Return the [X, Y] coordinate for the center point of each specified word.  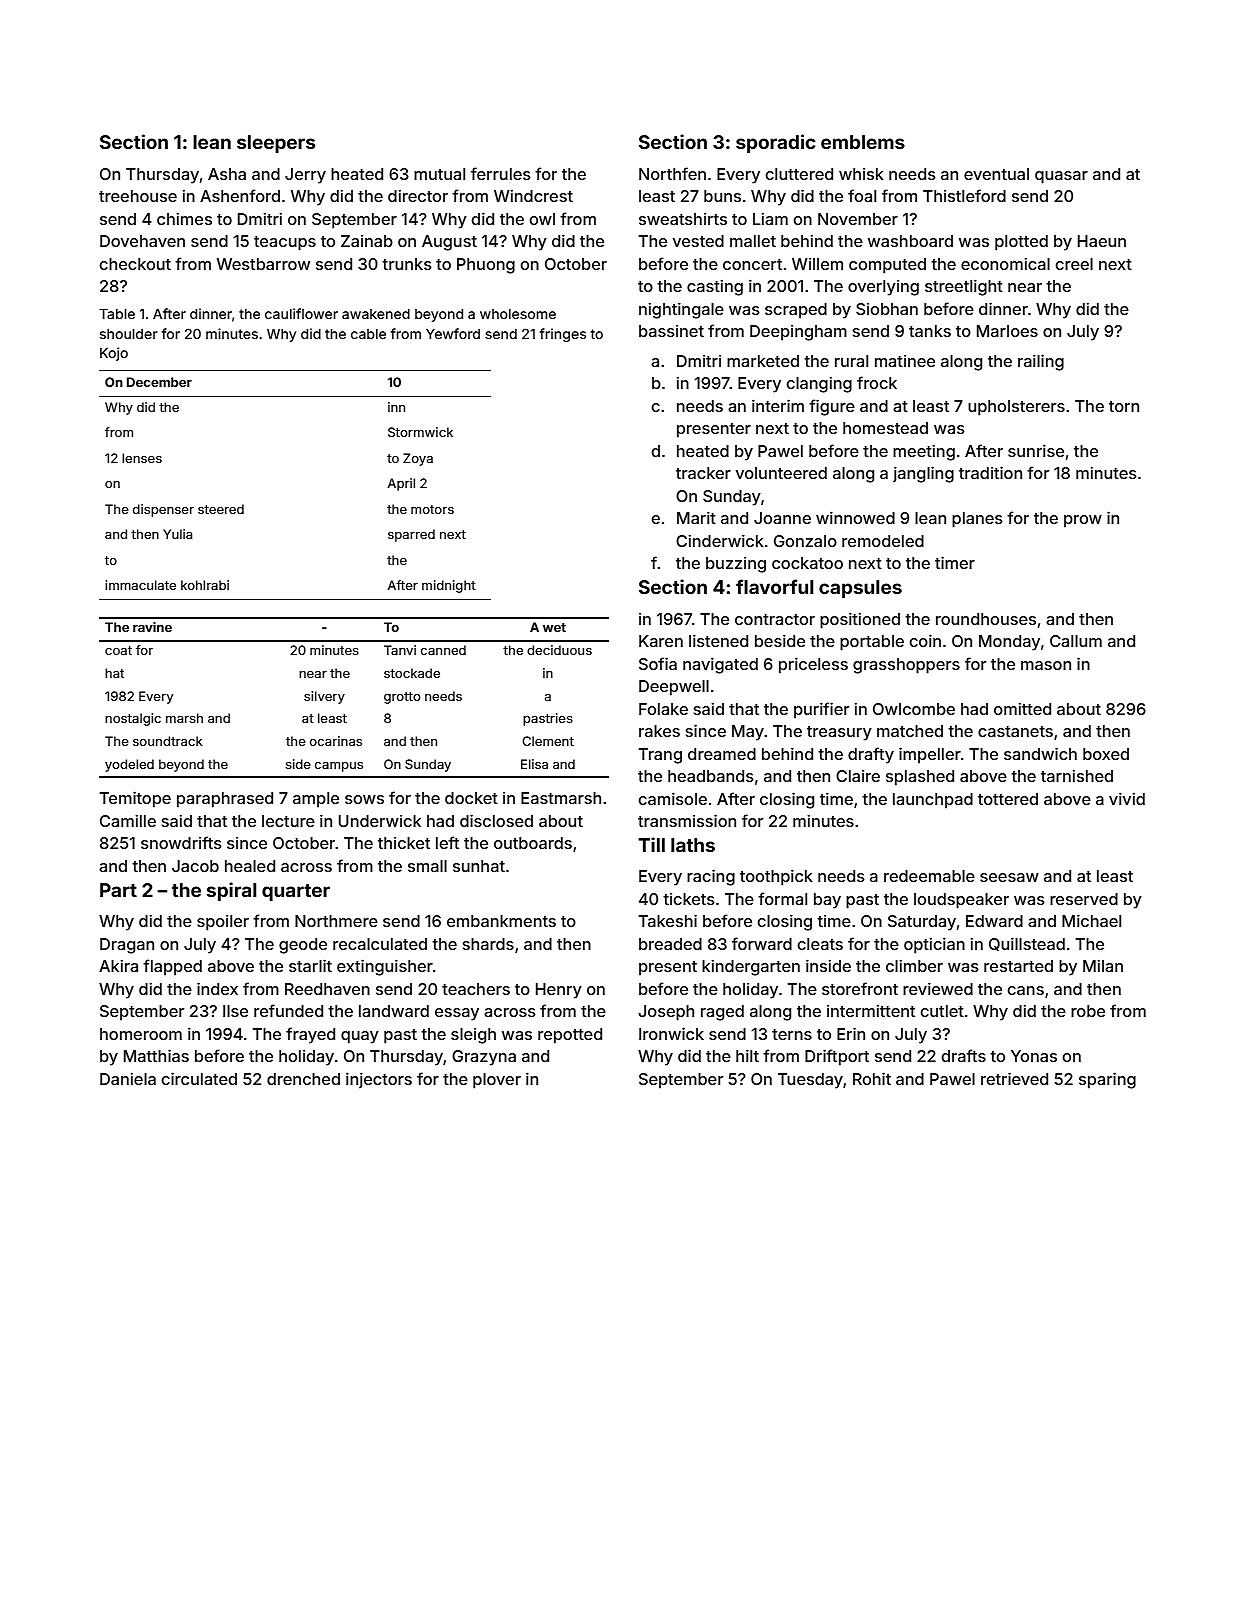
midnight [449, 586]
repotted [570, 1036]
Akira [118, 965]
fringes [563, 335]
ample [316, 800]
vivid [1127, 798]
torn [1124, 406]
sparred [411, 535]
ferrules [501, 173]
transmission [687, 820]
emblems [863, 142]
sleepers [276, 144]
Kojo [114, 354]
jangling [923, 474]
